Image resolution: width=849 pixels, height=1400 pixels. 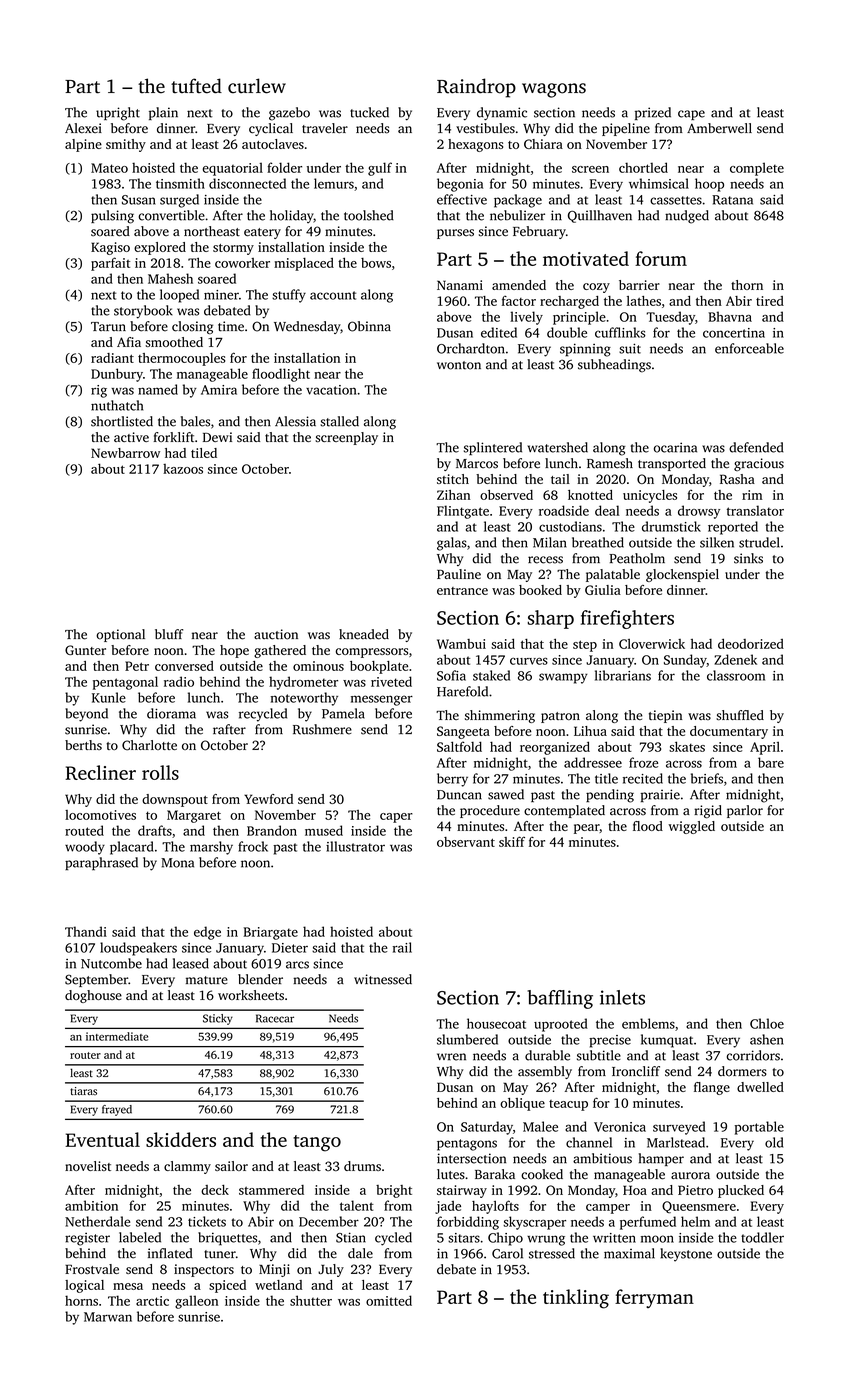 What do you see at coordinates (317, 1143) in the page?
I see `tango` at bounding box center [317, 1143].
